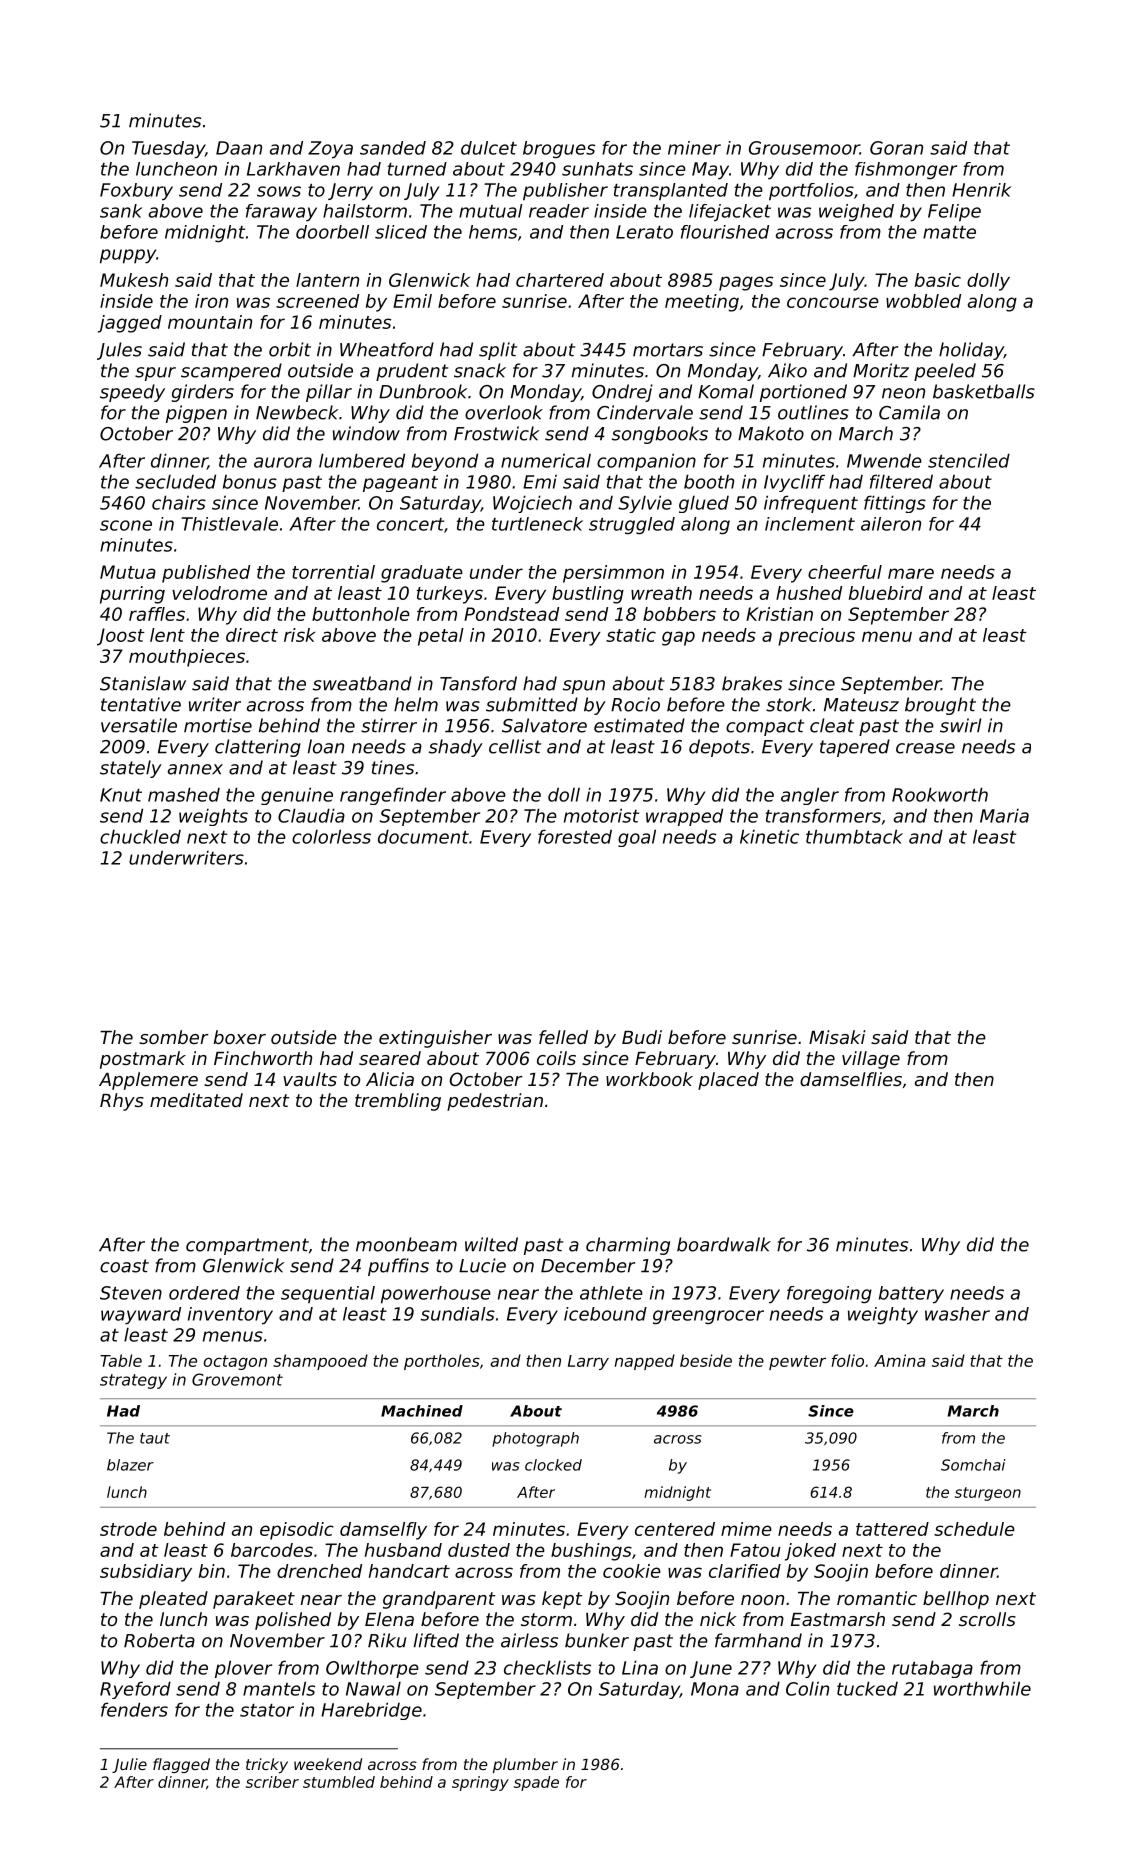 The width and height of the screenshot is (1136, 1872). Describe the element at coordinates (982, 1688) in the screenshot. I see `worthwhile` at that location.
